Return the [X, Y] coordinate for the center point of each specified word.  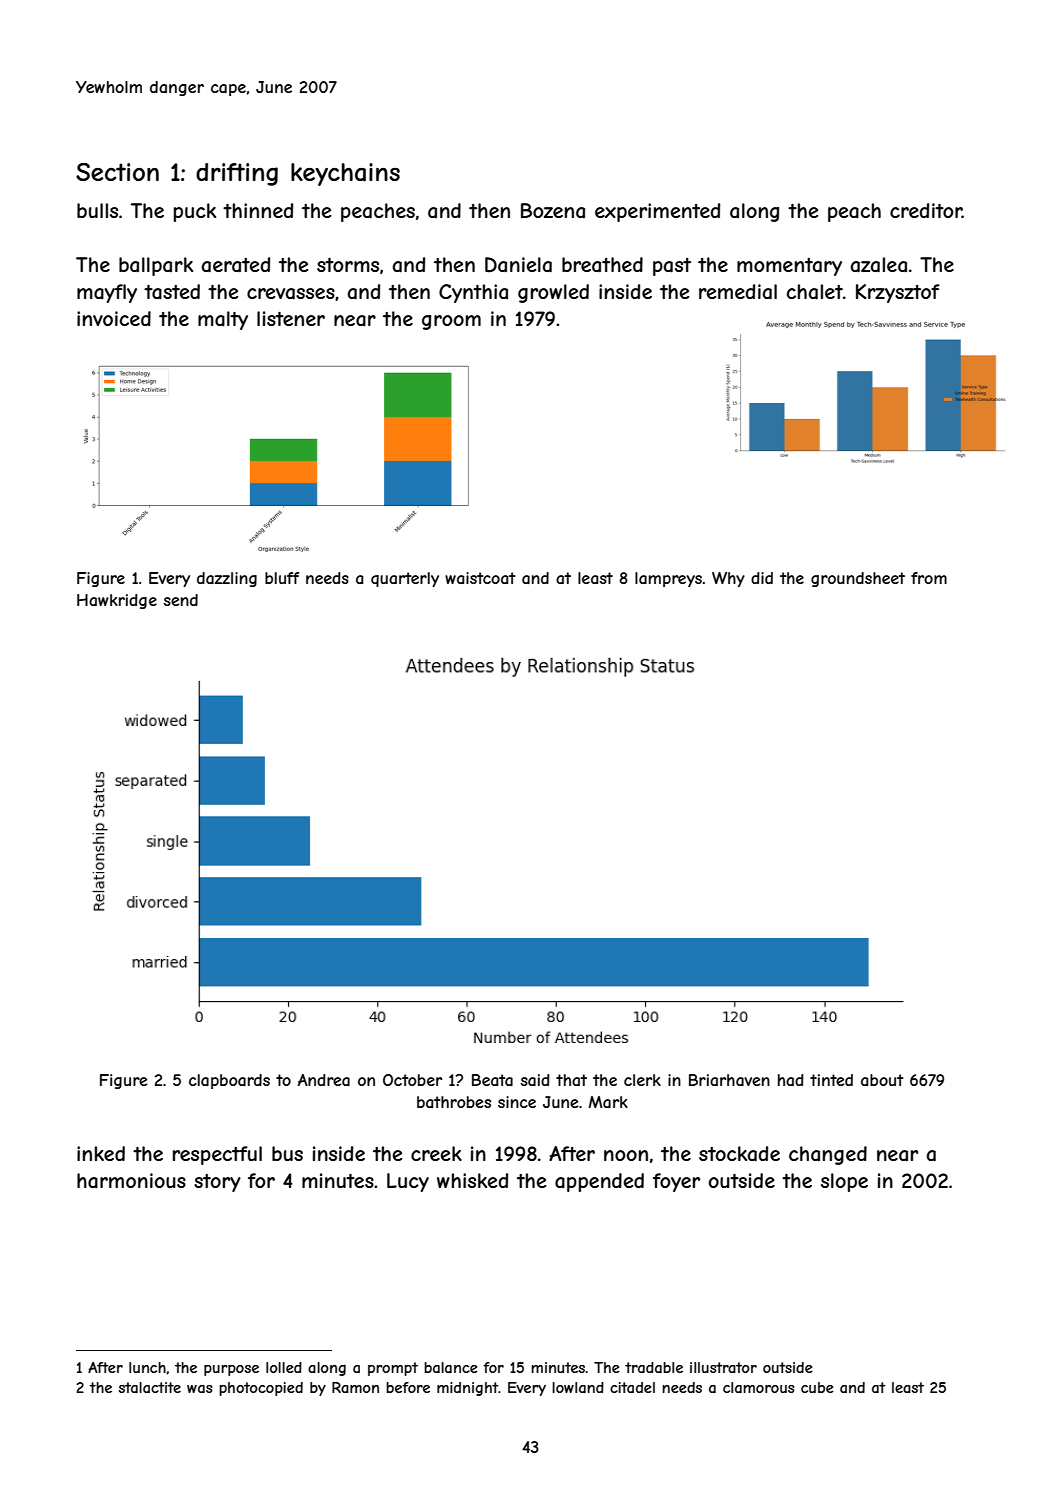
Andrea [324, 1080]
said [535, 1080]
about [882, 1080]
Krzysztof [898, 293]
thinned [258, 210]
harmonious [131, 1181]
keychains [345, 174]
